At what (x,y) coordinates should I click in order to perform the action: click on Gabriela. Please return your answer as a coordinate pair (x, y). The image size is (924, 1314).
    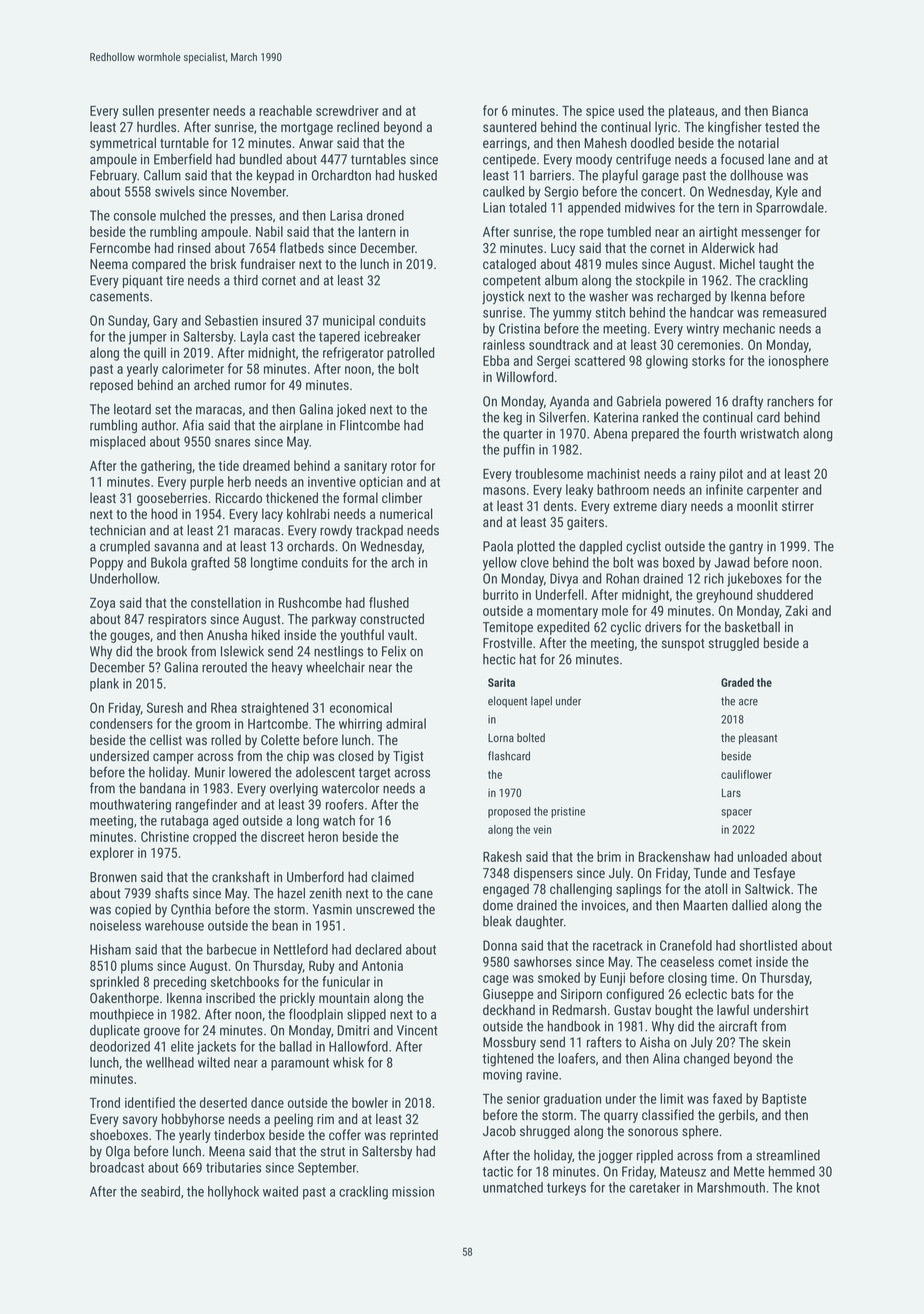
    Looking at the image, I should click on (639, 401).
